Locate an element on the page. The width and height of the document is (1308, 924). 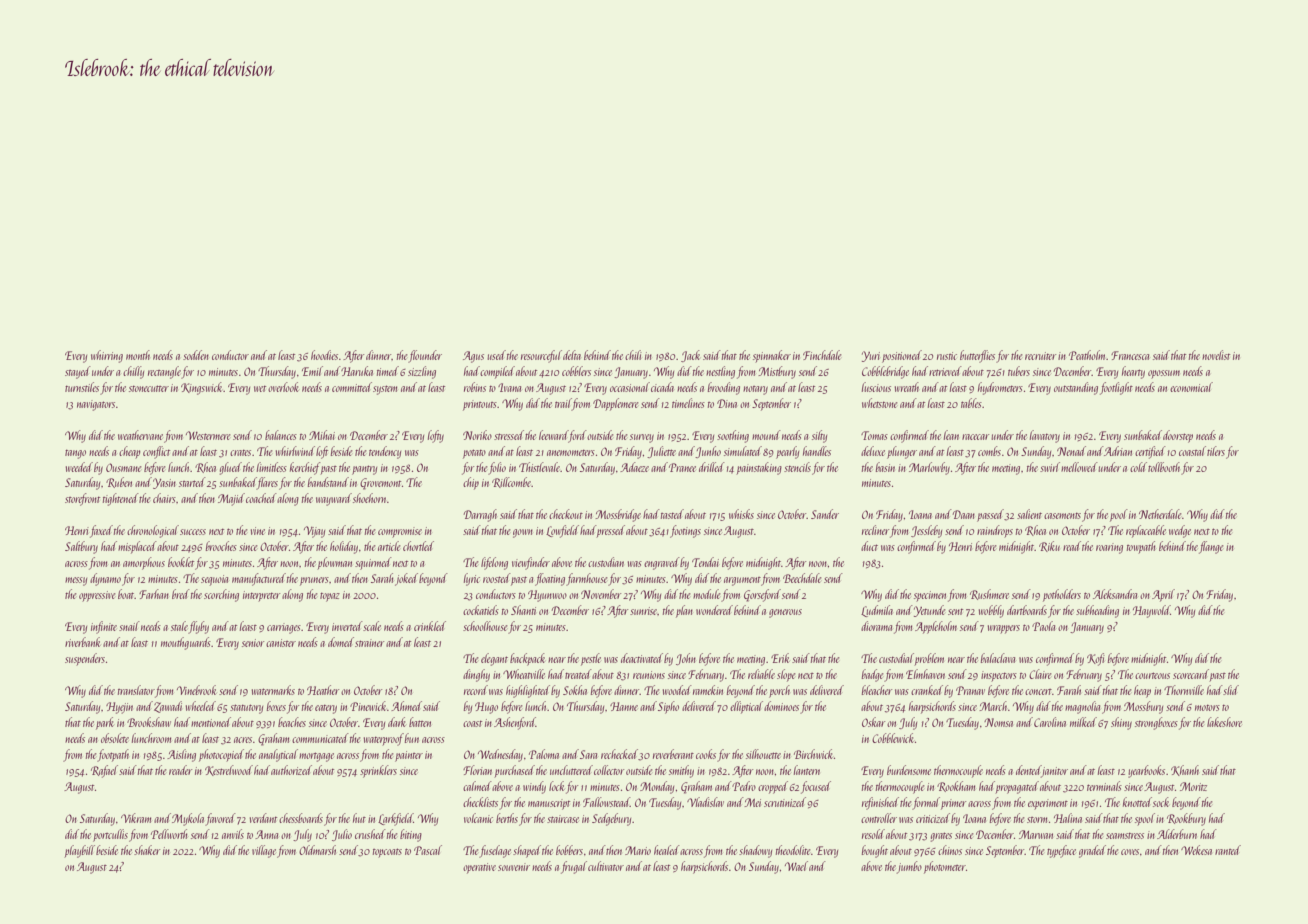
sodden is located at coordinates (196, 355).
